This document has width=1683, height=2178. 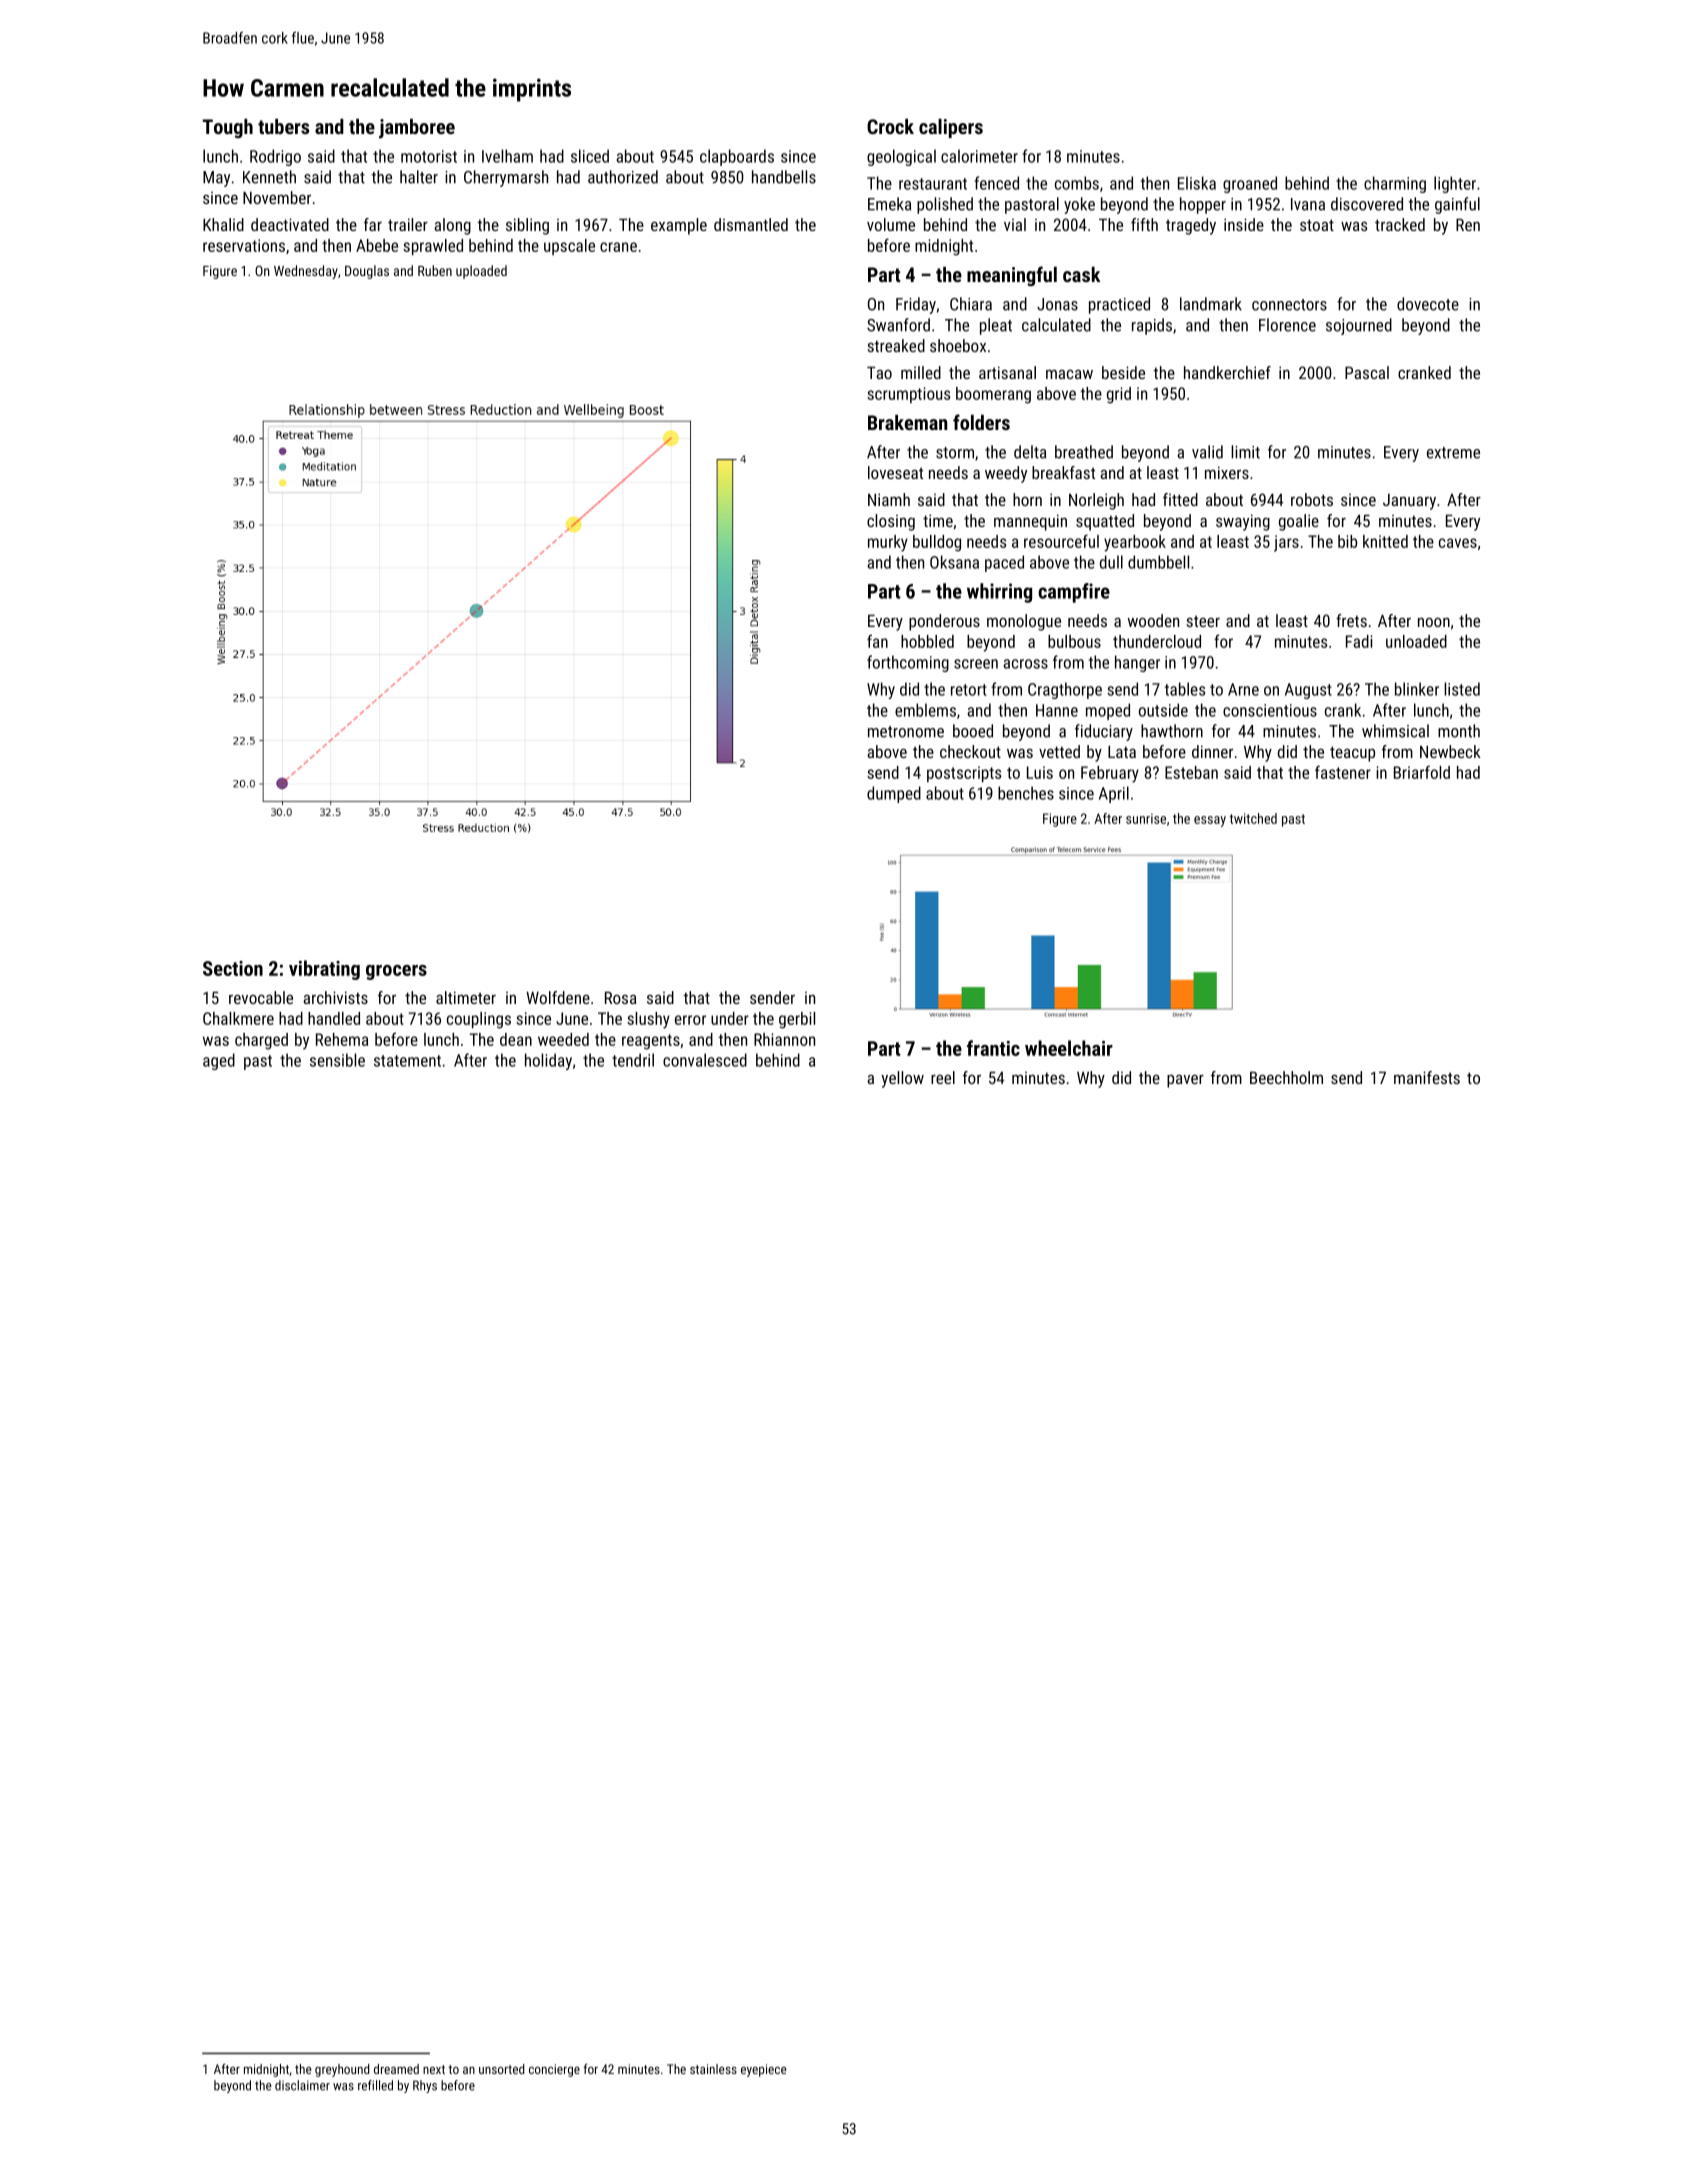 I want to click on manifests, so click(x=1427, y=1077).
